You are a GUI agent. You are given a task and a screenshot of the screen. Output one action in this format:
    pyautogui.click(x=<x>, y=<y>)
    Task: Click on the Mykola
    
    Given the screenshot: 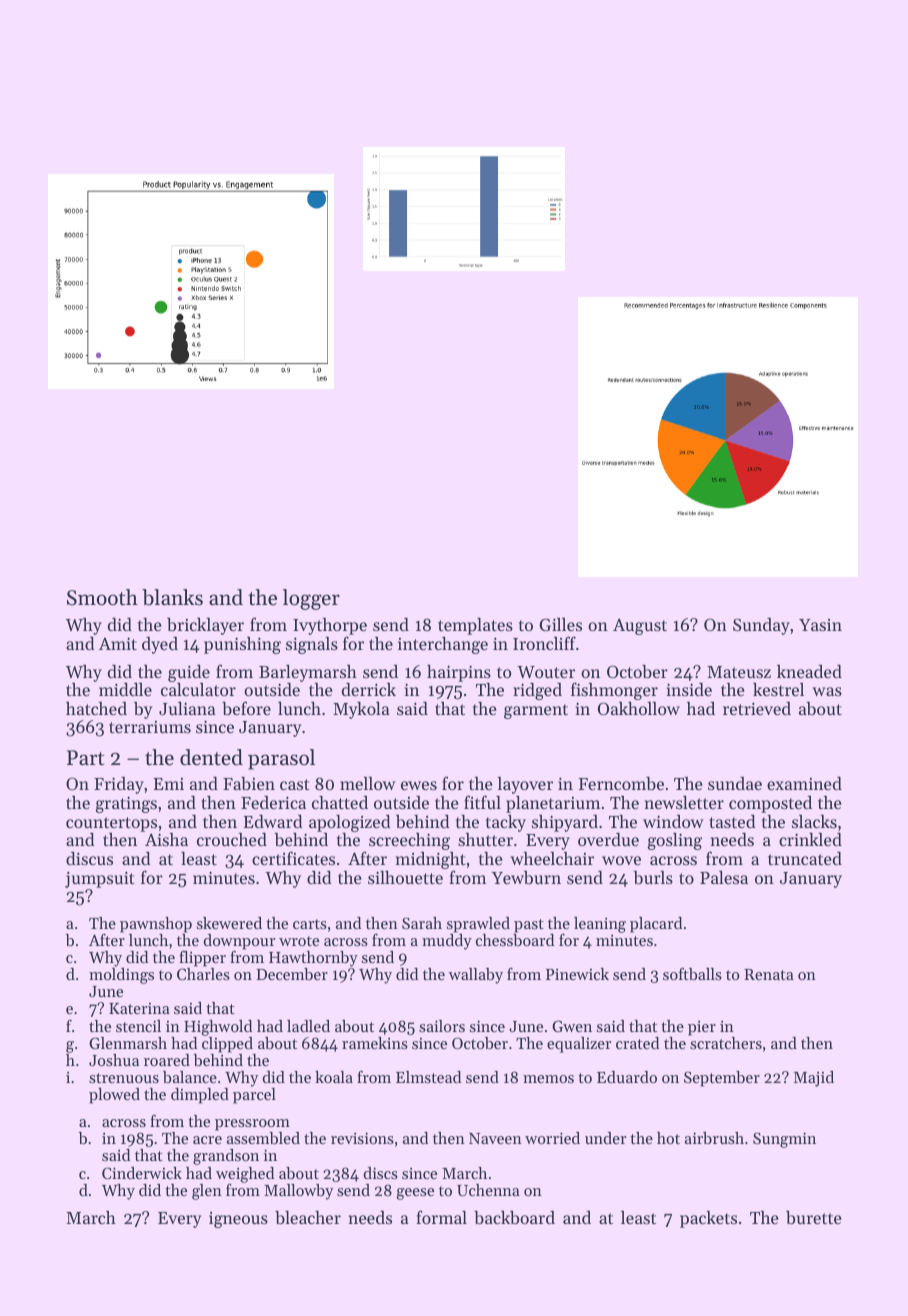 What is the action you would take?
    pyautogui.click(x=361, y=710)
